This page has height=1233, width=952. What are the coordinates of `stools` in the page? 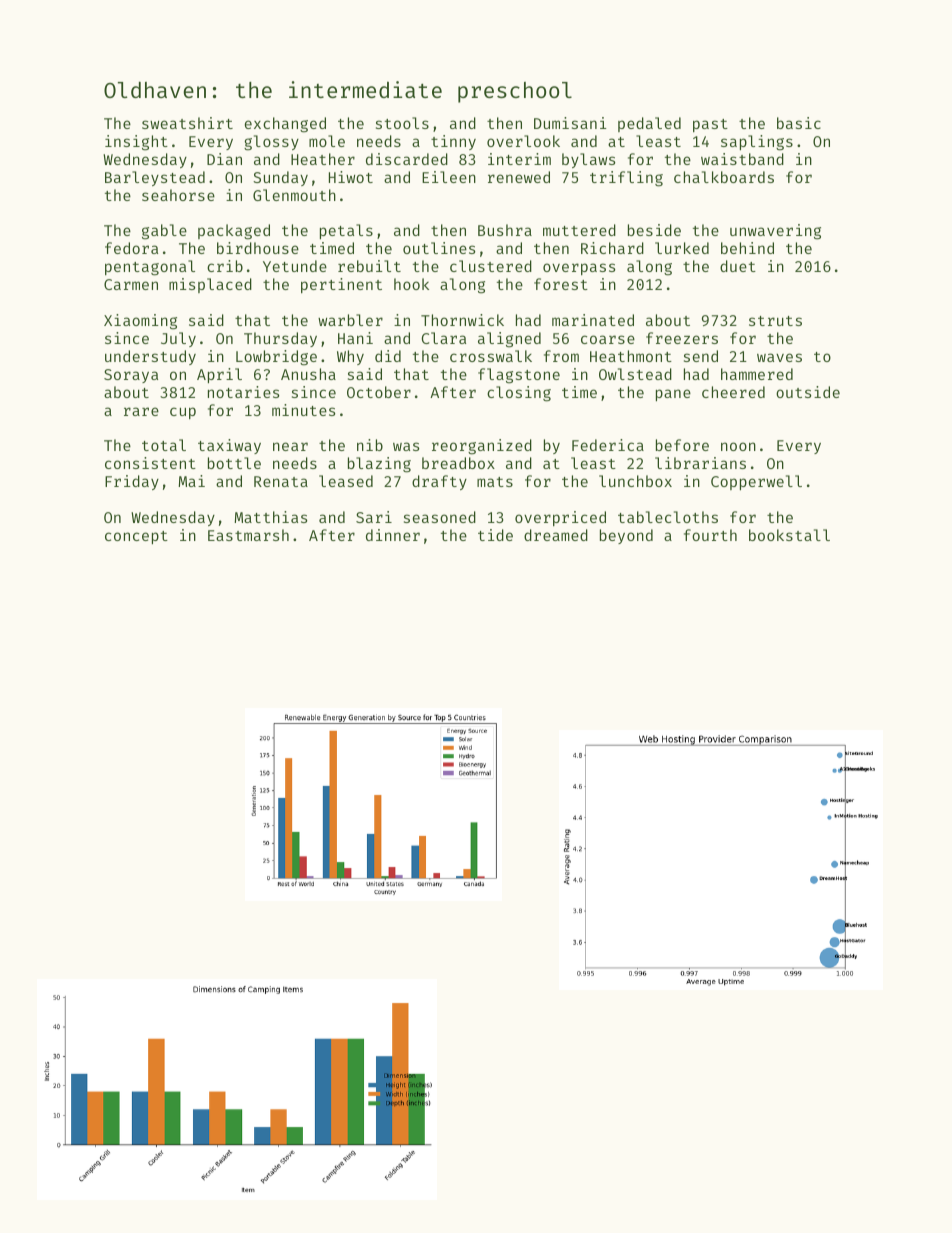 It's located at (402, 123).
